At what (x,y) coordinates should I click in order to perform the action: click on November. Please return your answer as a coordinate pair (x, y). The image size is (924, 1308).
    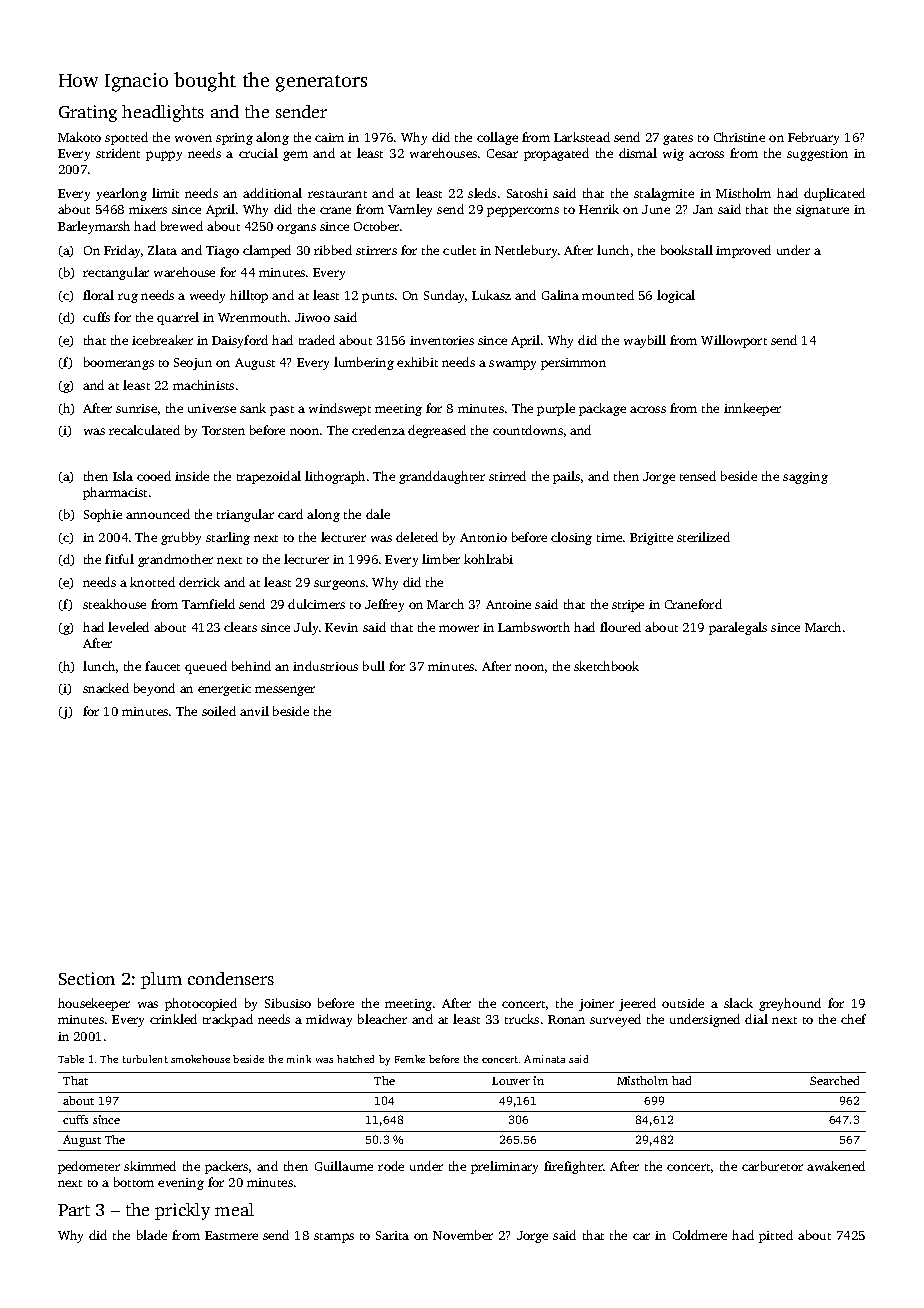
    Looking at the image, I should click on (463, 1235).
